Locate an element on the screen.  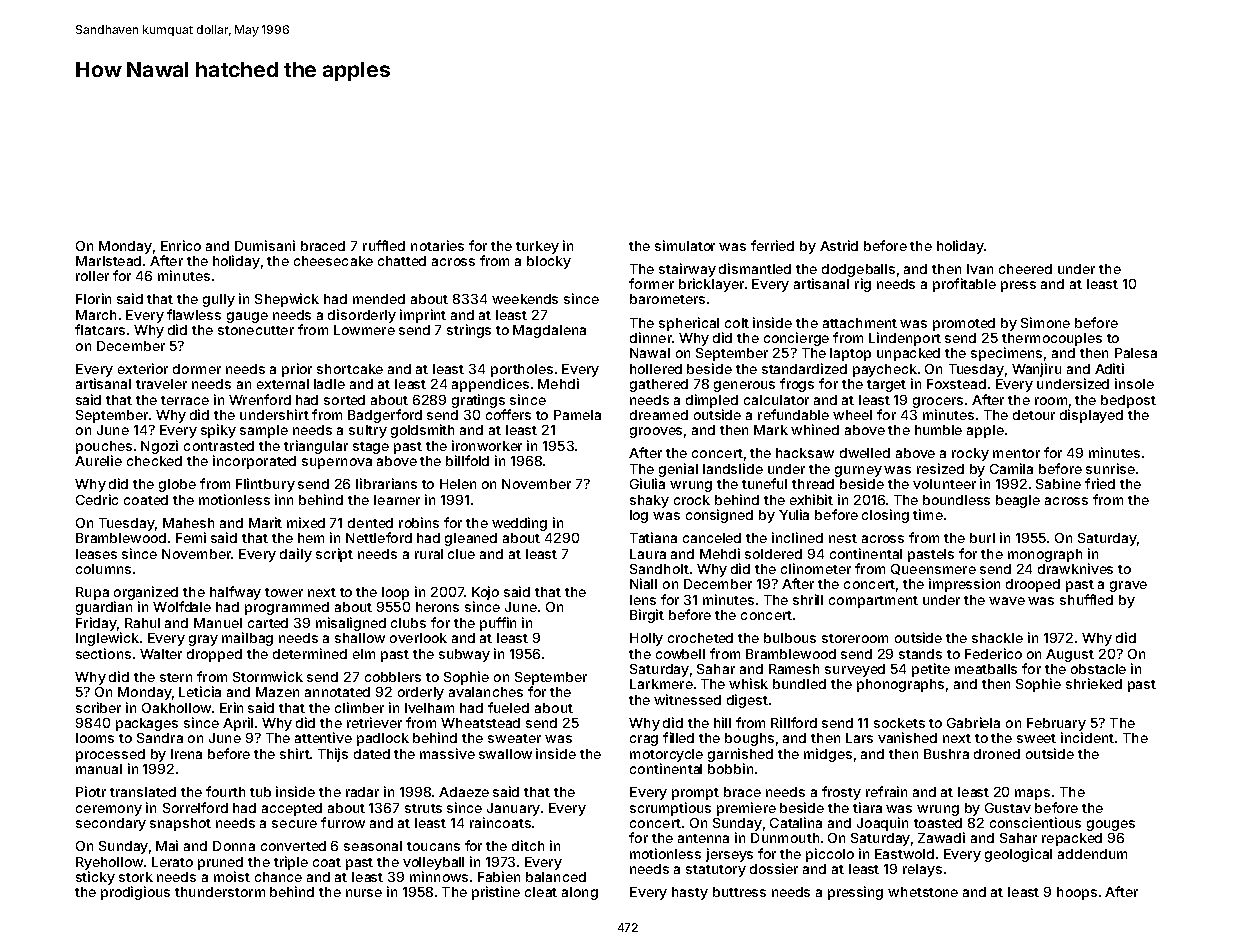
Ryehollow is located at coordinates (109, 863).
